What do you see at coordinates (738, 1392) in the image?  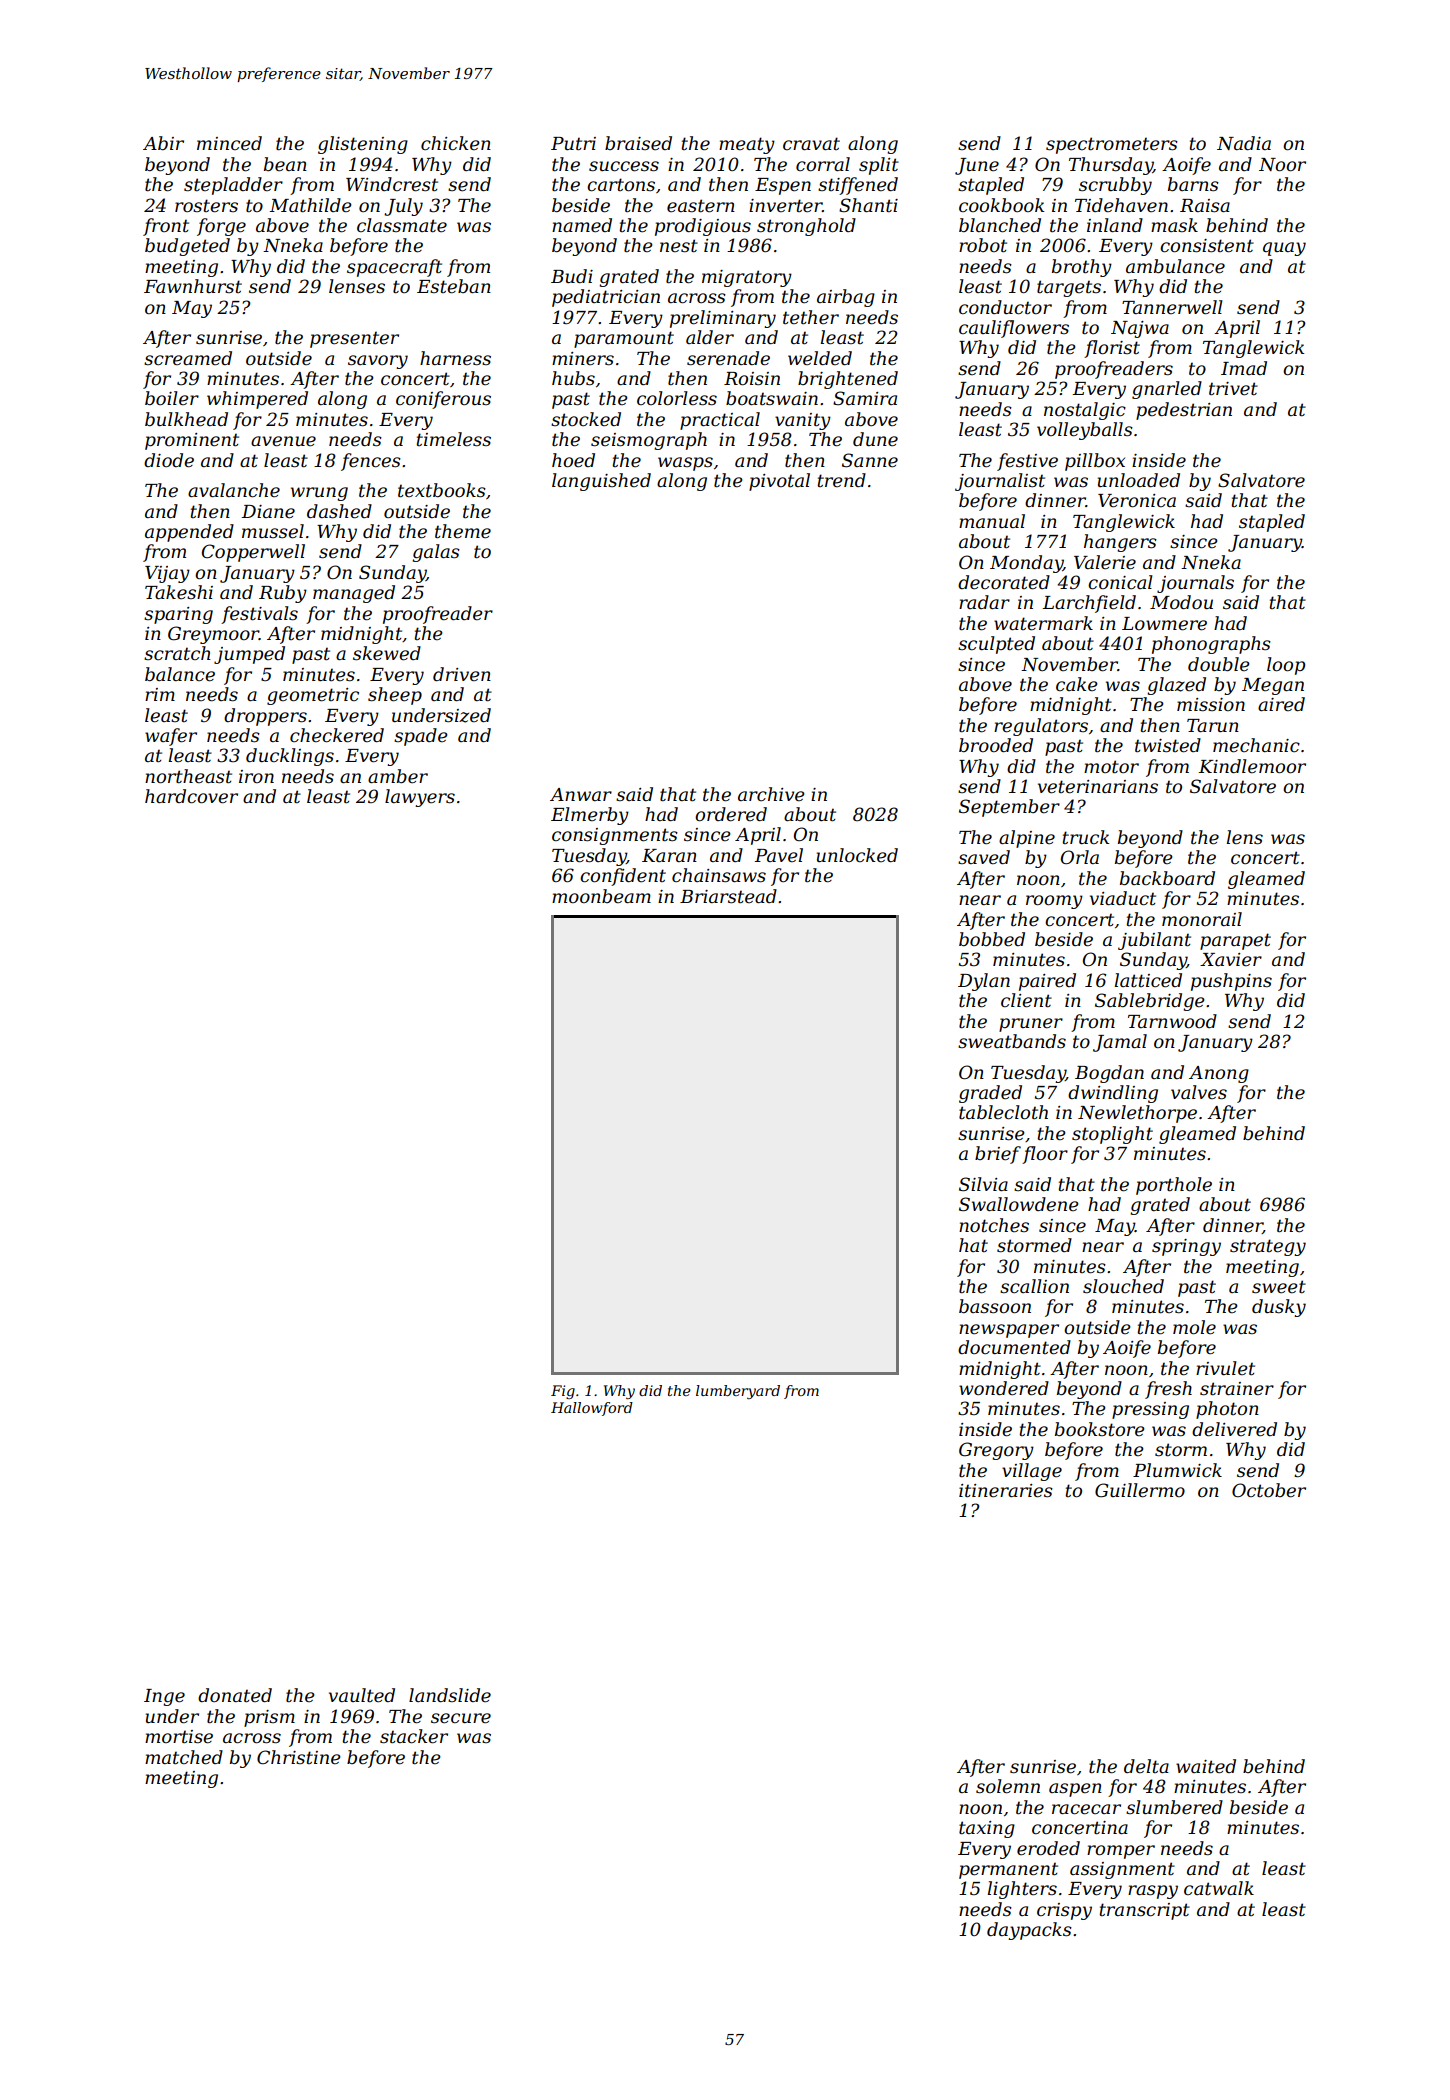 I see `lumberyard` at bounding box center [738, 1392].
